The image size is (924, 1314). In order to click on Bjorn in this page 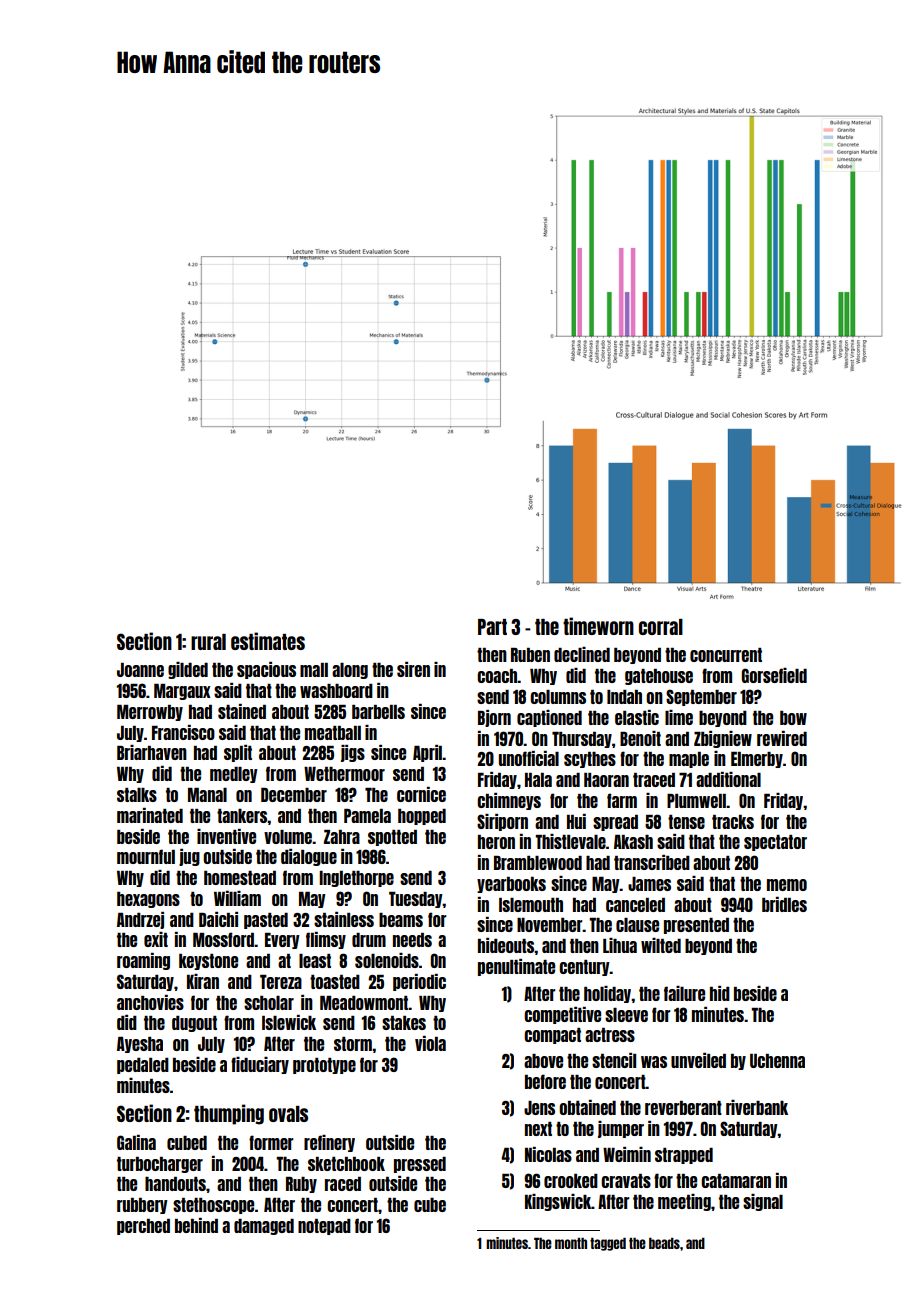, I will do `click(494, 718)`.
